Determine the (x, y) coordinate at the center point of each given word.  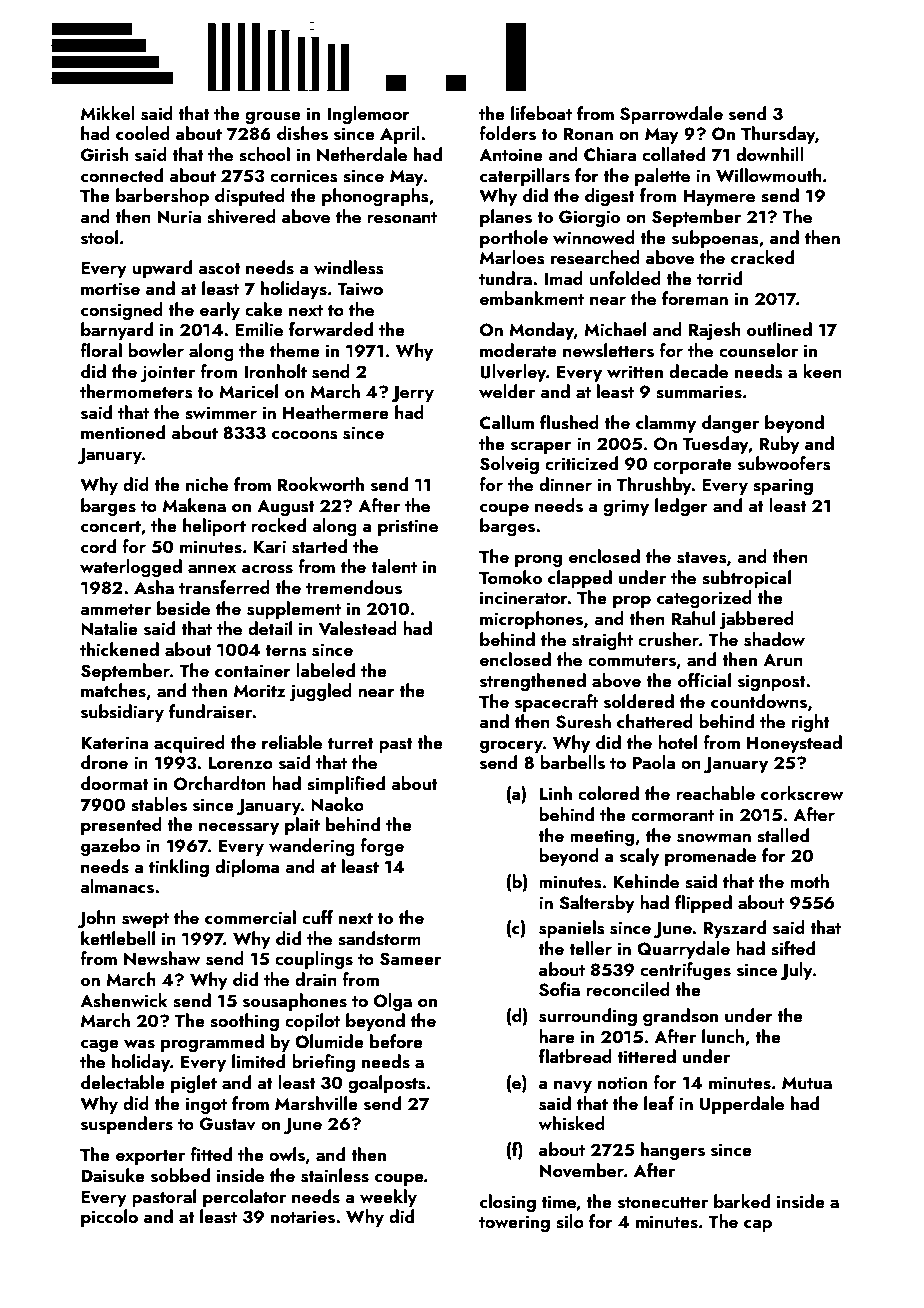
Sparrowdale (671, 115)
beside (183, 608)
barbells (572, 762)
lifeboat (541, 113)
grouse (273, 118)
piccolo (109, 1218)
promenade (710, 857)
